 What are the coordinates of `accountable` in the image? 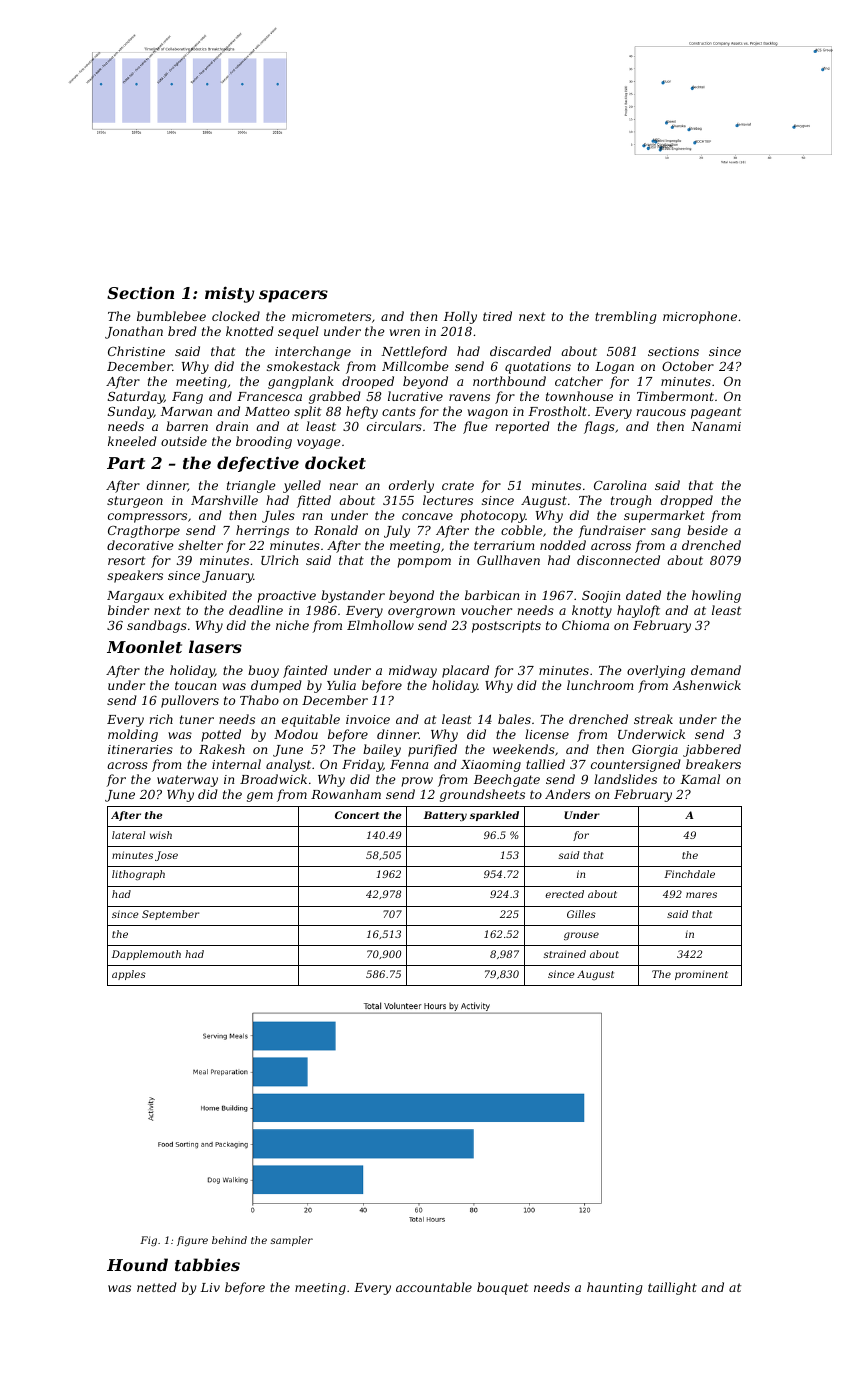 It's located at (434, 1287).
